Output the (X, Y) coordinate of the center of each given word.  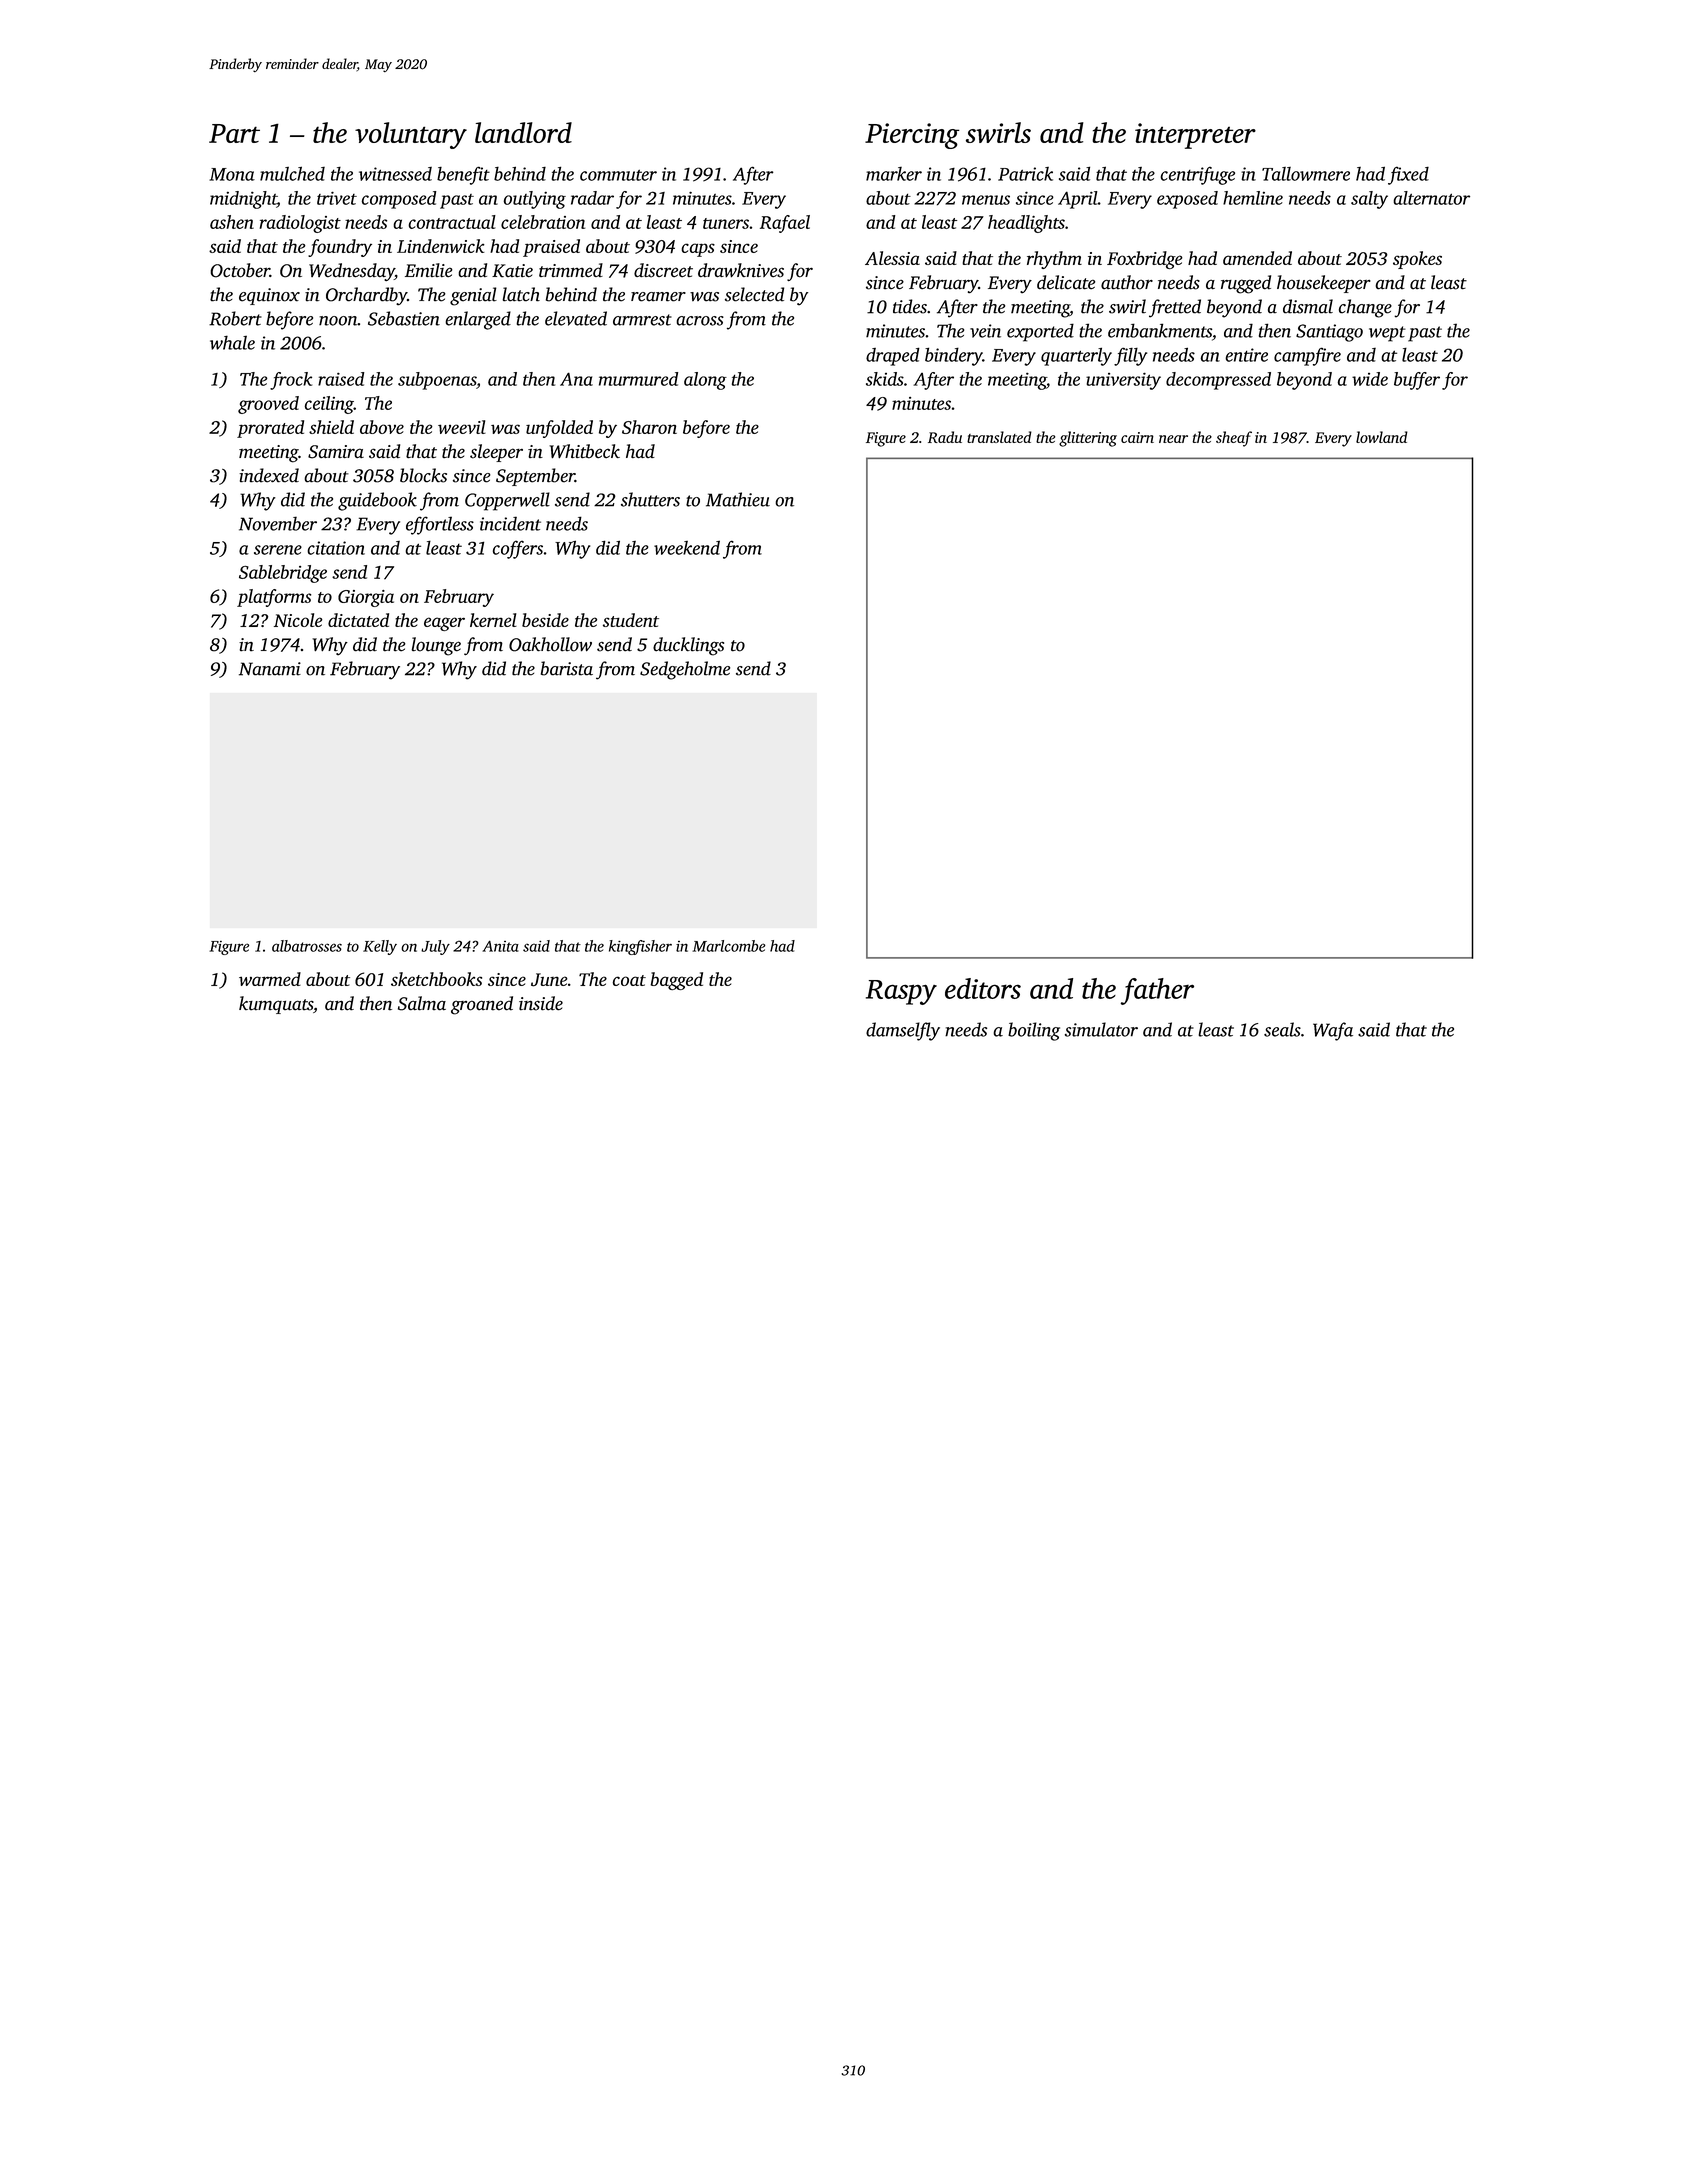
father (1157, 991)
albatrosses (307, 946)
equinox (269, 296)
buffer (1417, 381)
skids (885, 379)
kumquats (276, 1005)
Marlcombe (729, 946)
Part (234, 133)
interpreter (1195, 136)
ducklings (688, 646)
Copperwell (507, 501)
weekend (687, 547)
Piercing (912, 136)
